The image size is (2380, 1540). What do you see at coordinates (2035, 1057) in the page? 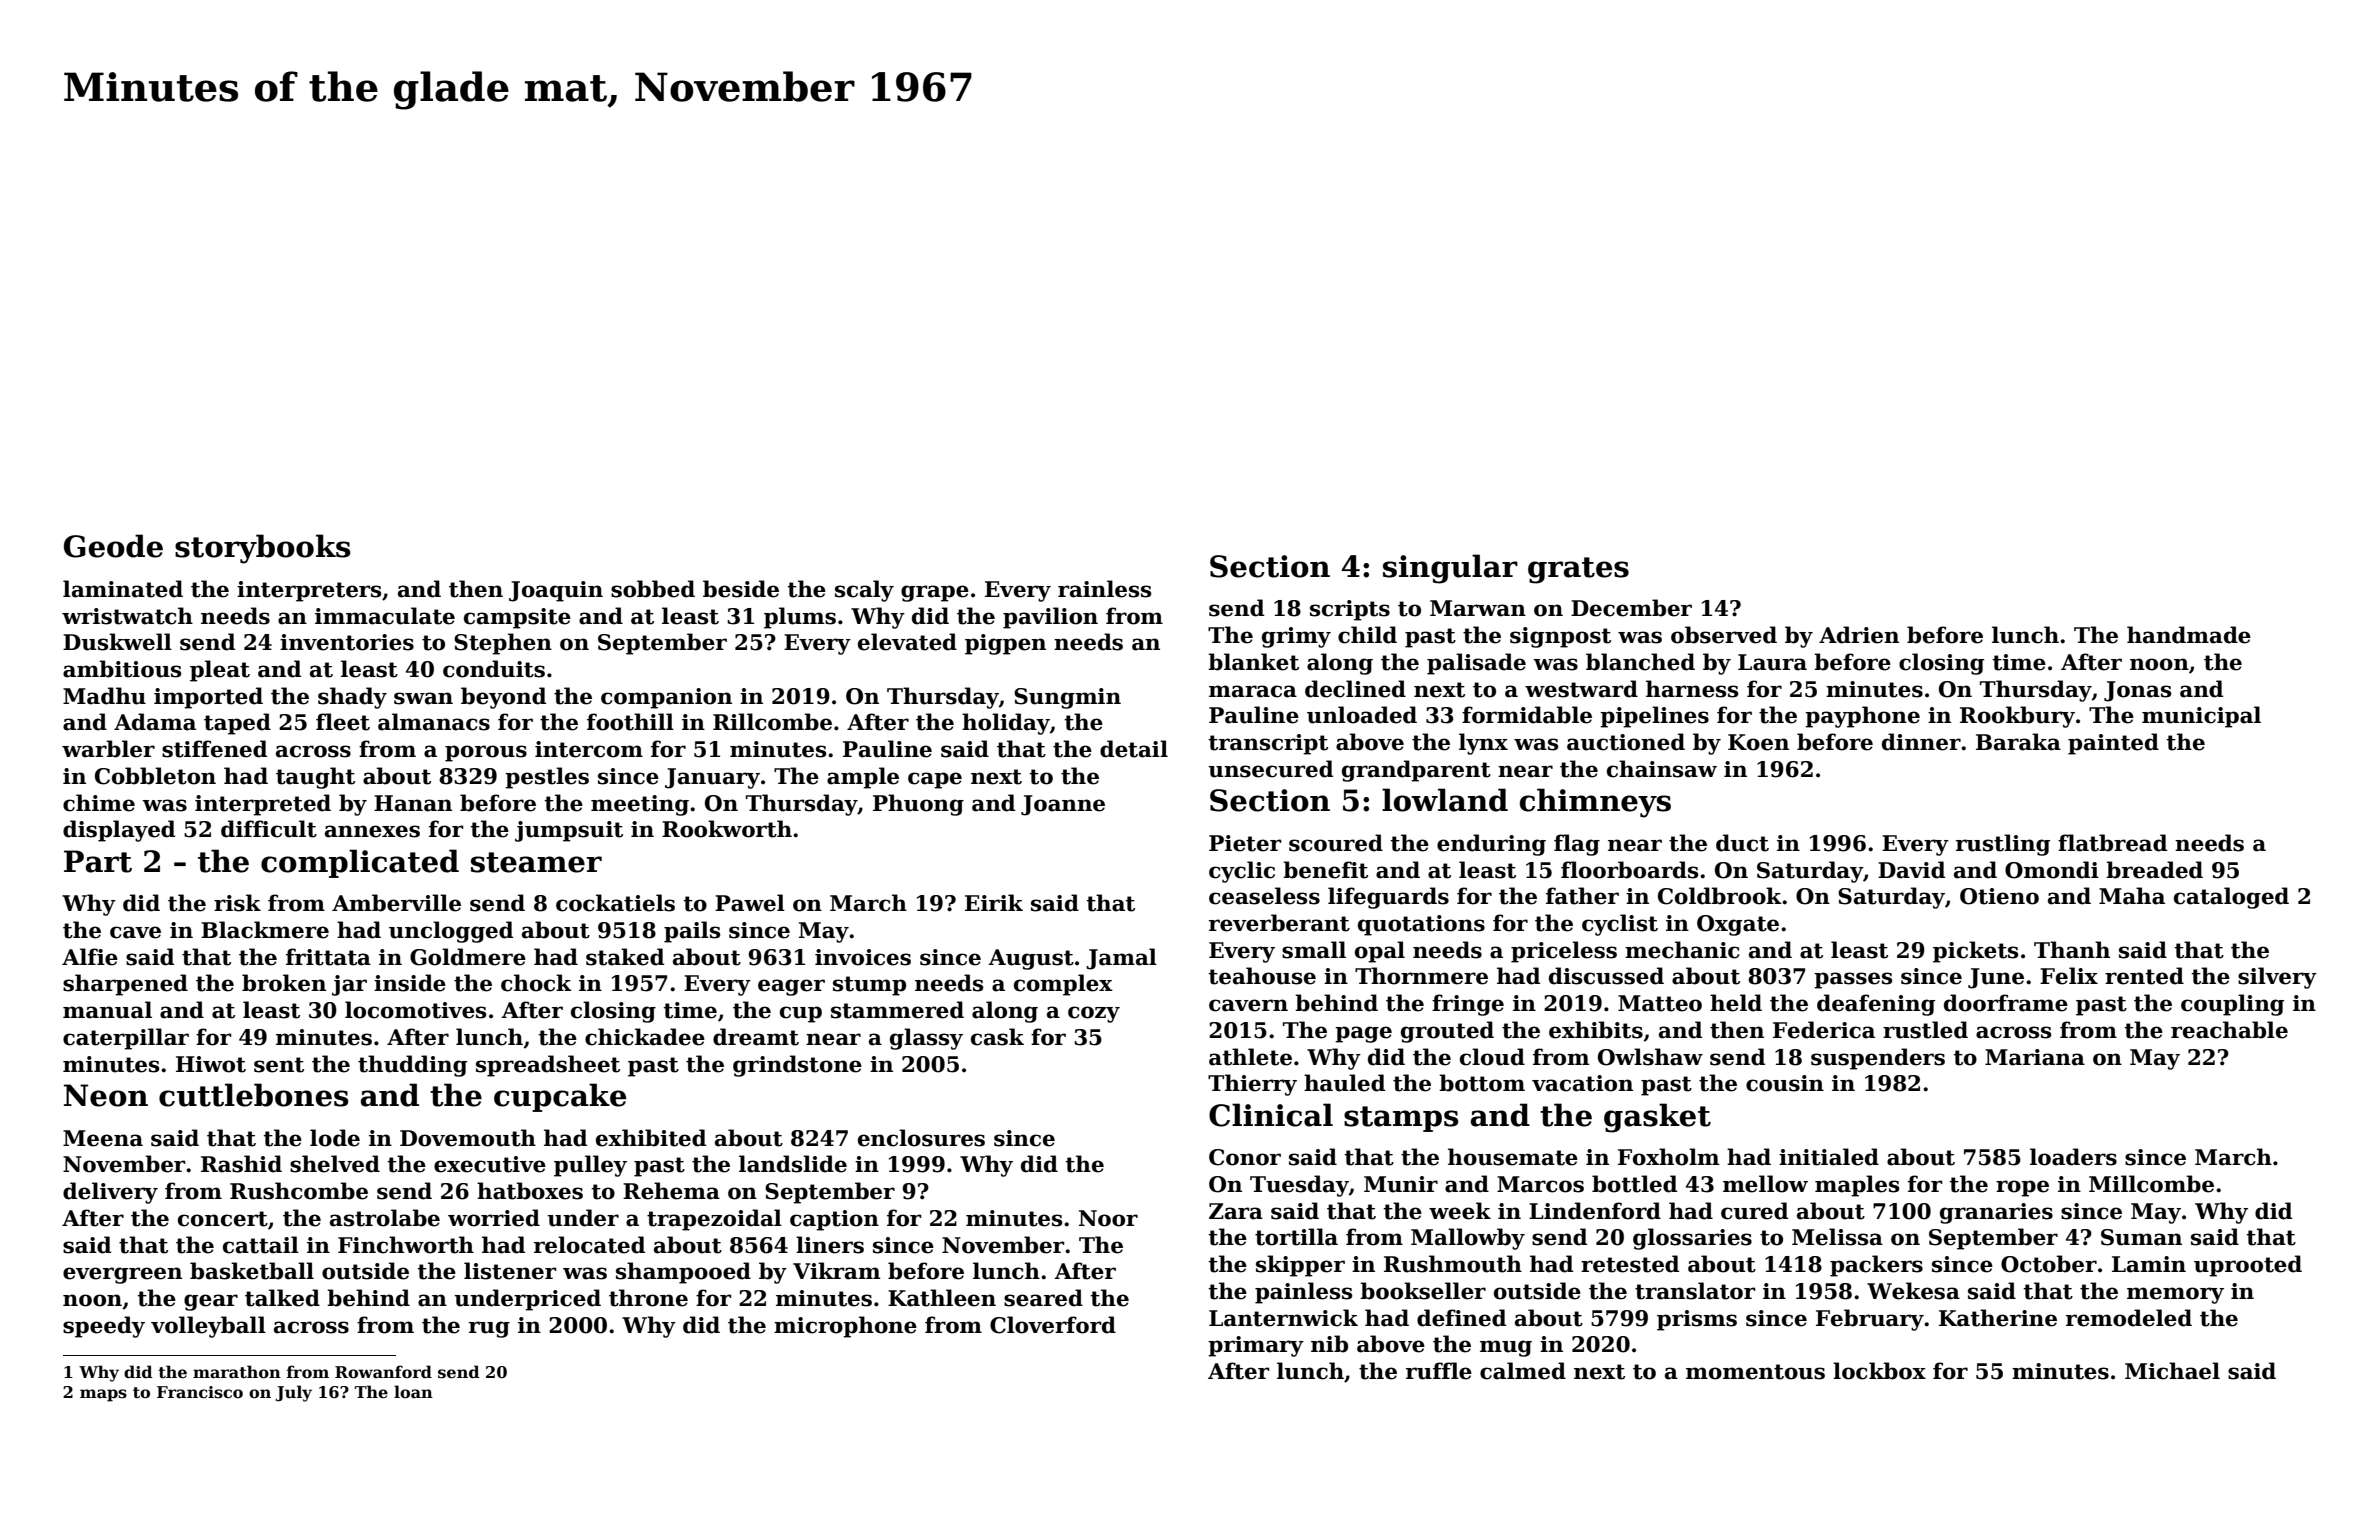
I see `Mariana` at bounding box center [2035, 1057].
